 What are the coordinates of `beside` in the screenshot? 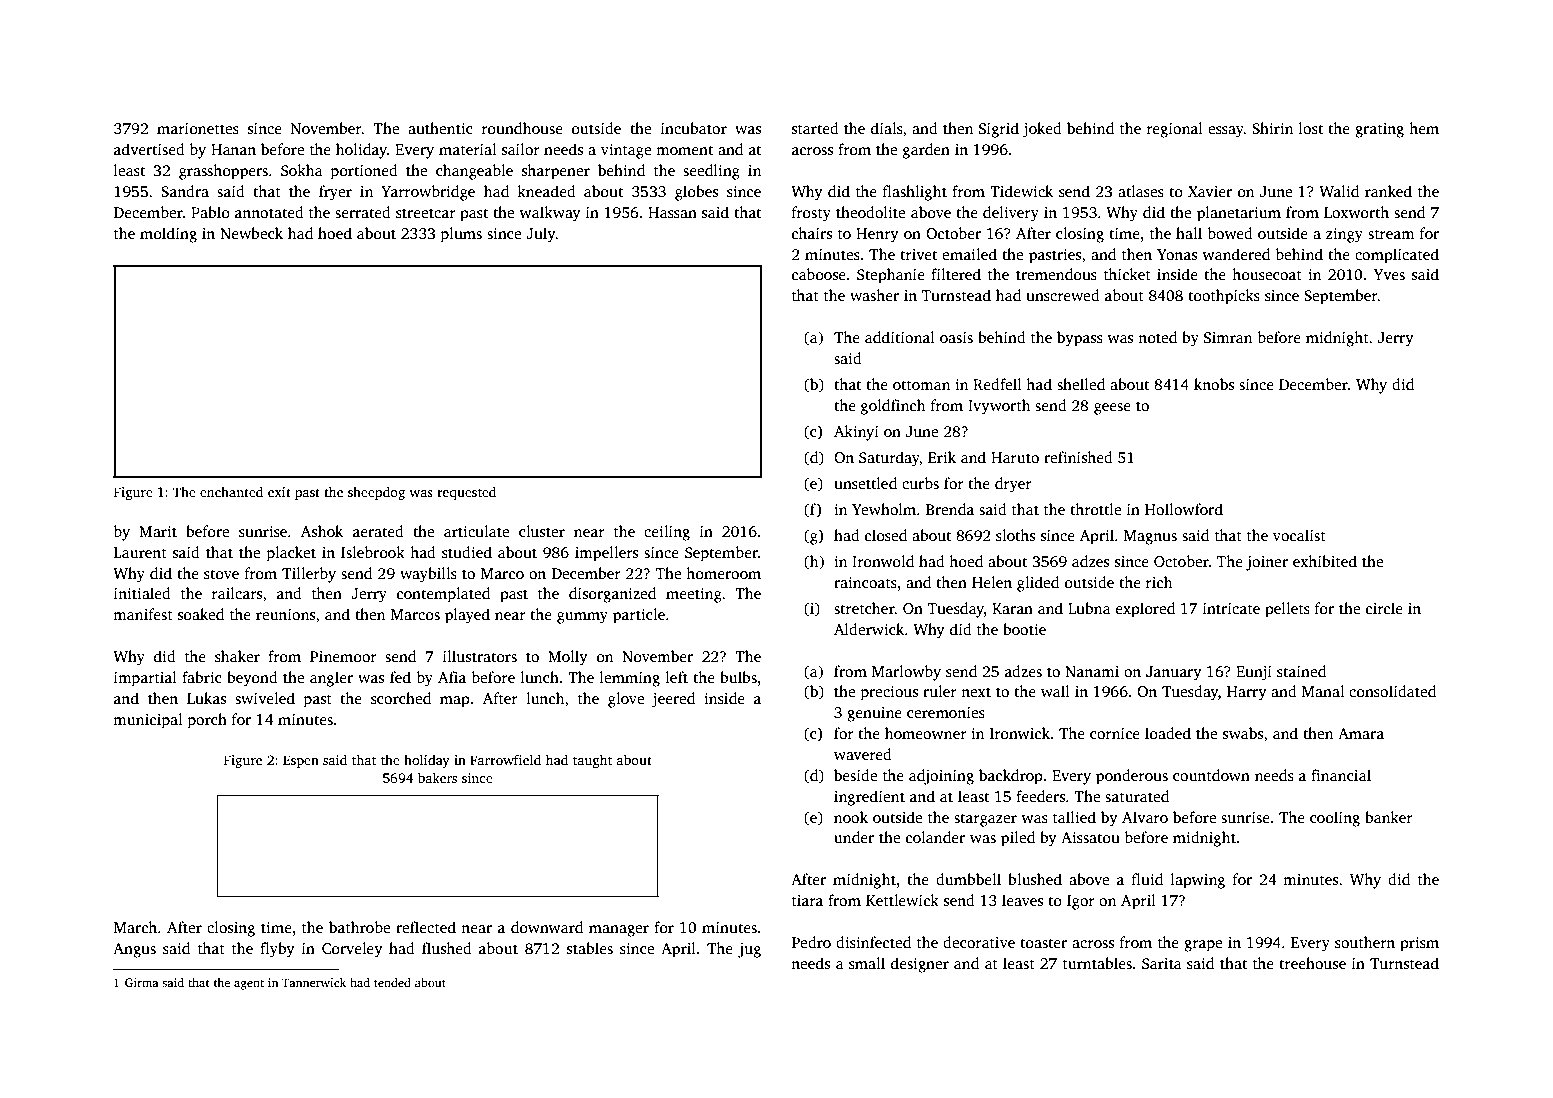 It's located at (855, 775).
